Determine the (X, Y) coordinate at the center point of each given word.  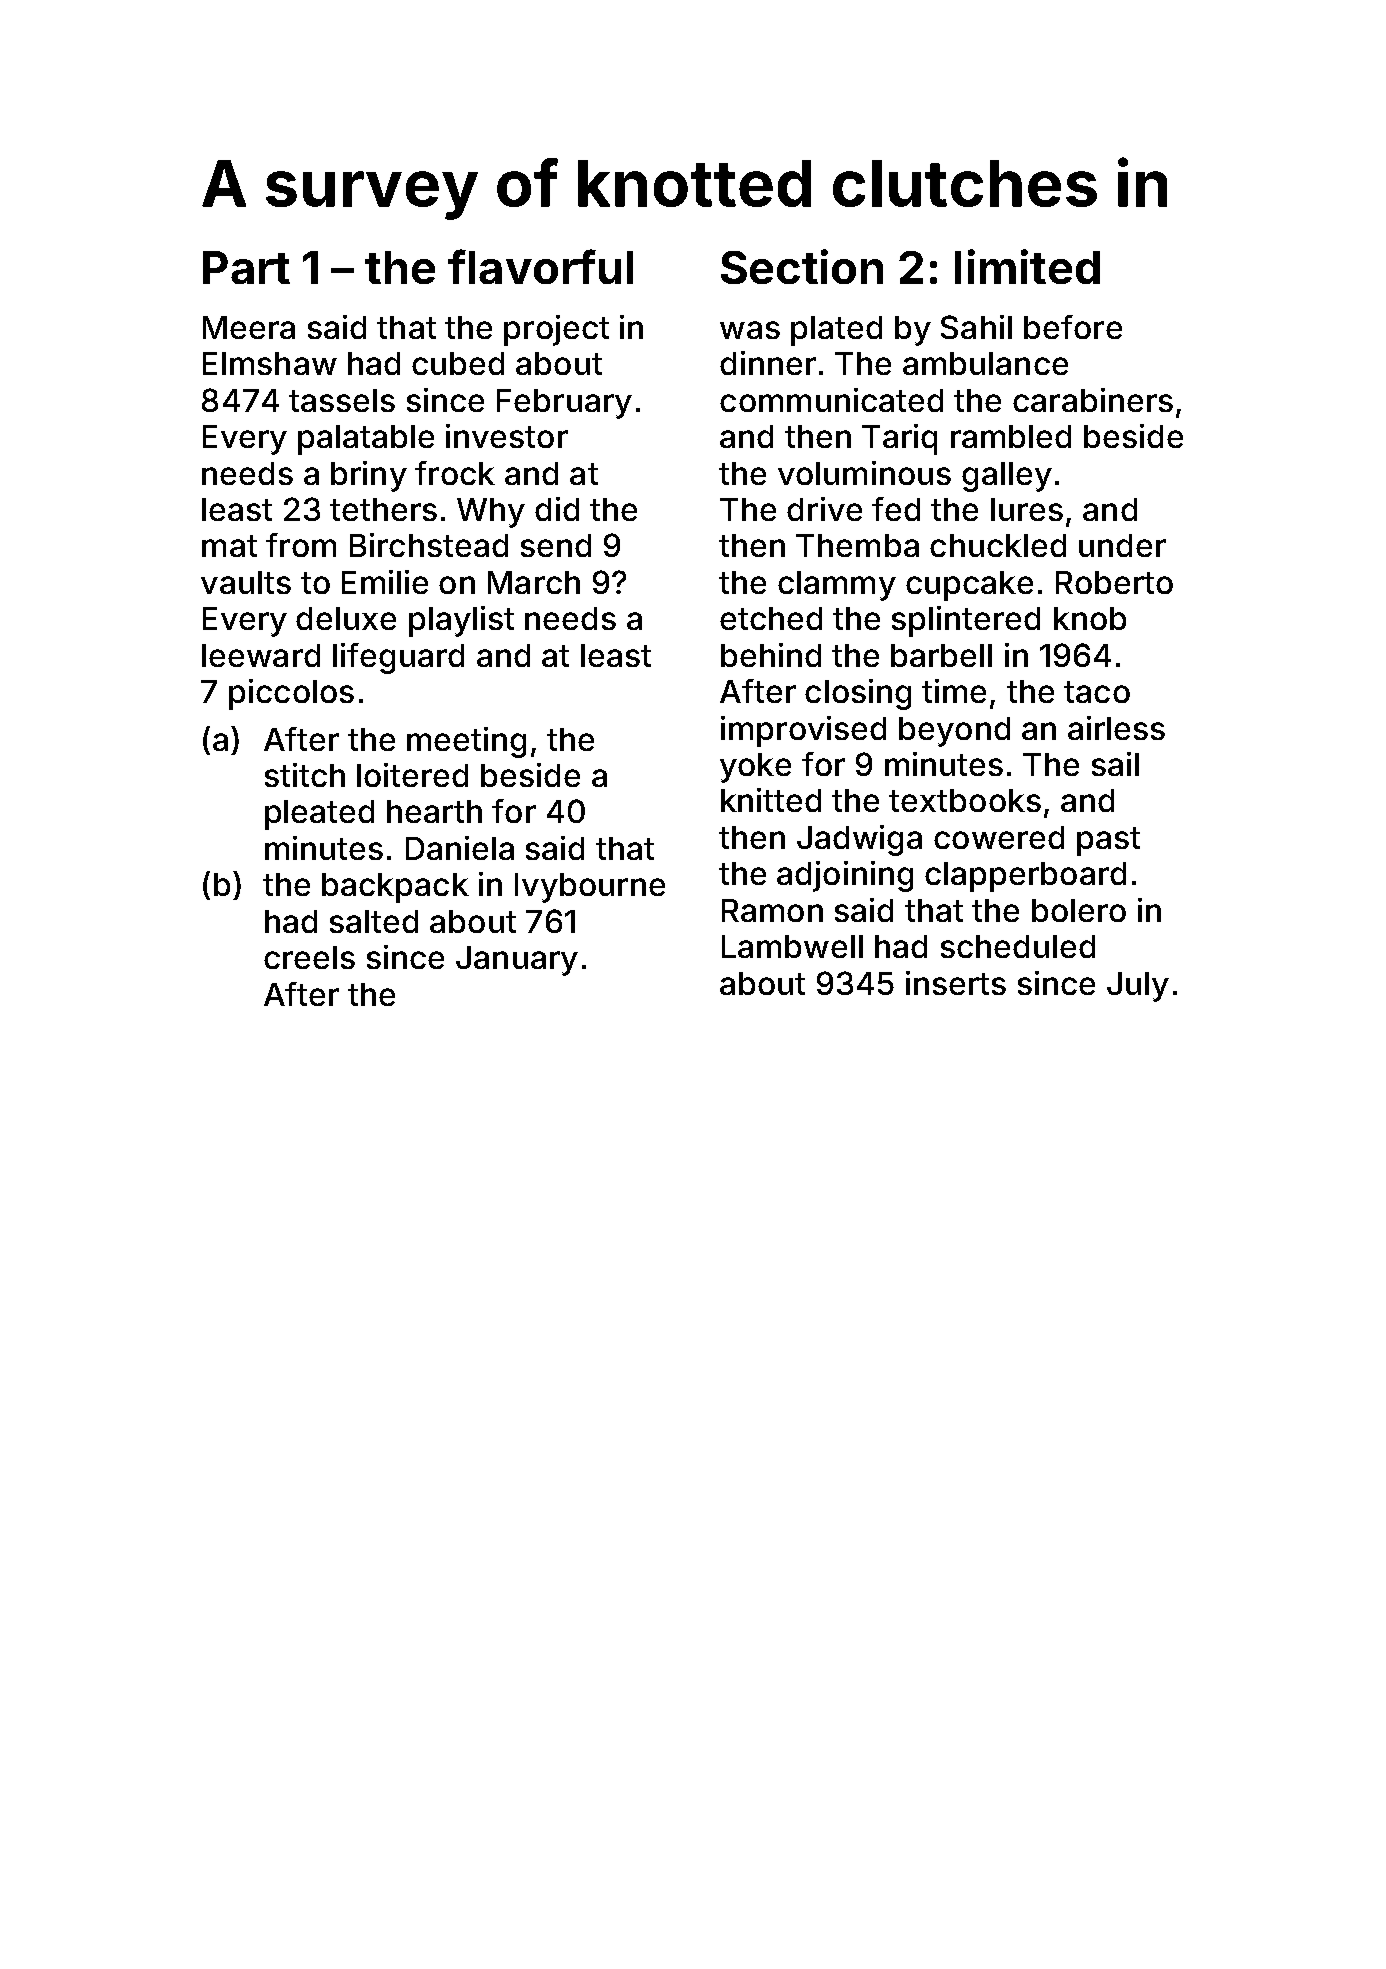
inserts (956, 983)
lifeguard (398, 658)
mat (229, 546)
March (534, 582)
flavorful (540, 266)
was (750, 330)
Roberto (1114, 582)
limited (1027, 266)
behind (771, 655)
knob (1090, 618)
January (517, 961)
